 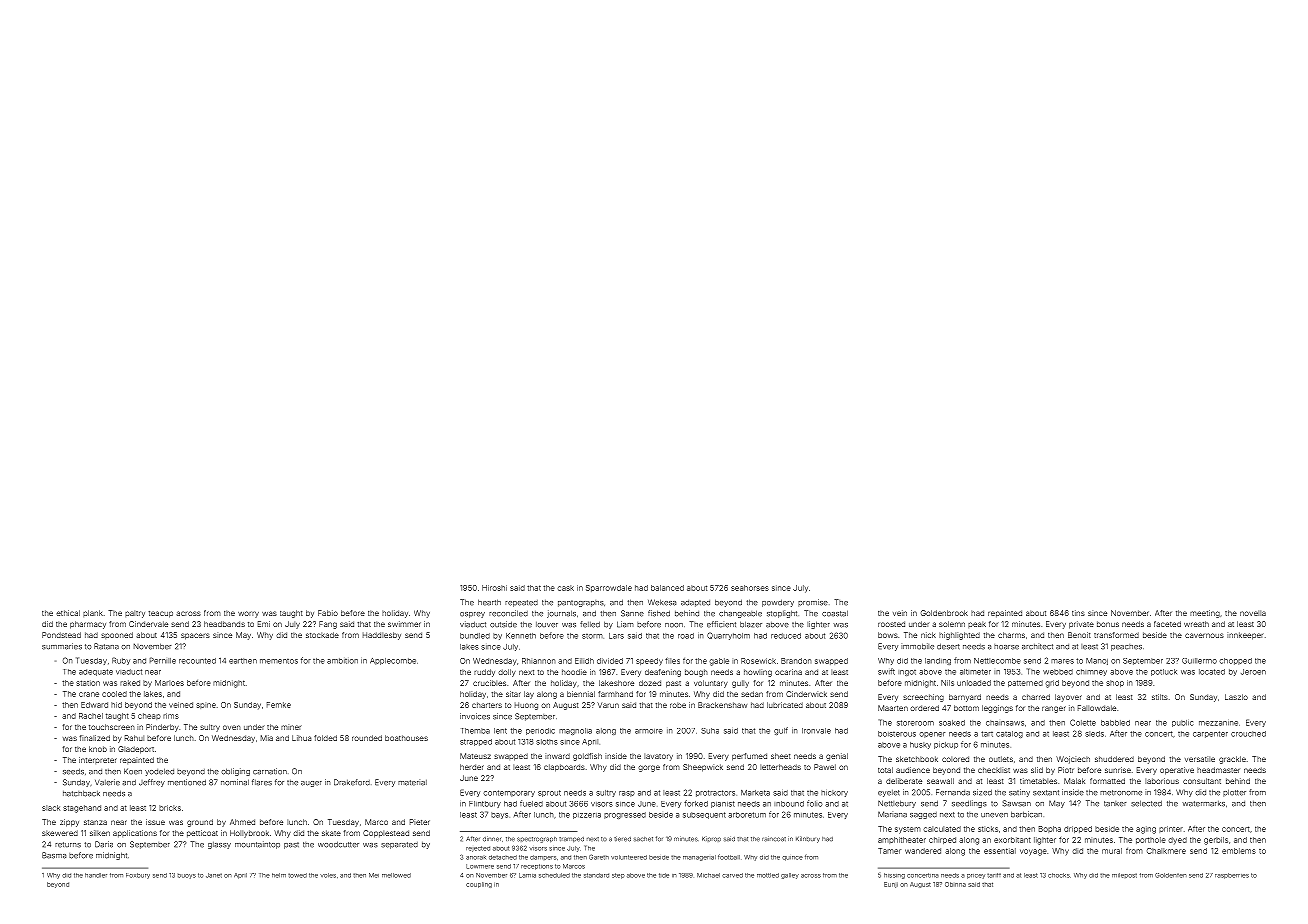 I want to click on soaked, so click(x=952, y=723).
